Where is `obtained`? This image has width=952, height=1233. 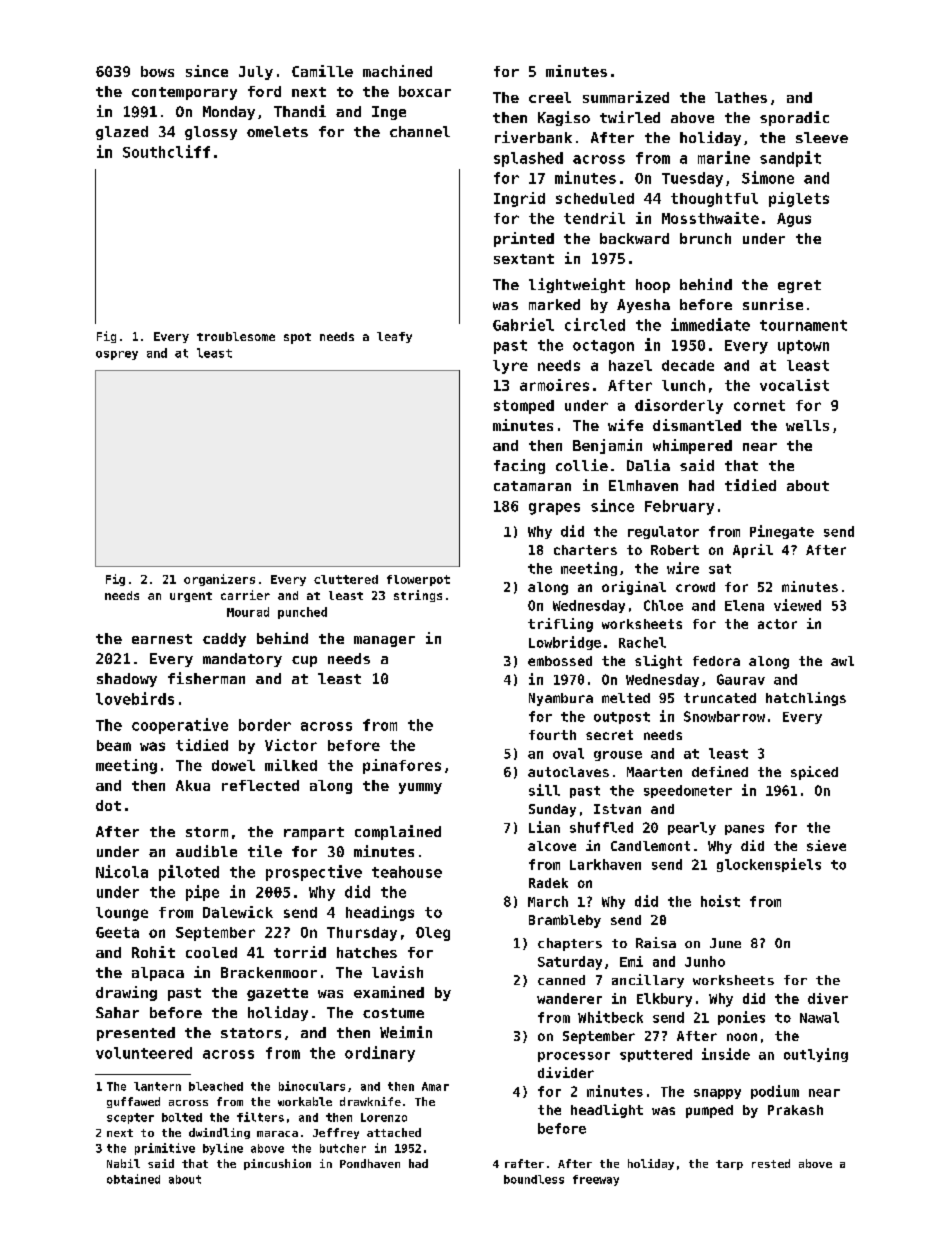
obtained is located at coordinates (133, 1179).
